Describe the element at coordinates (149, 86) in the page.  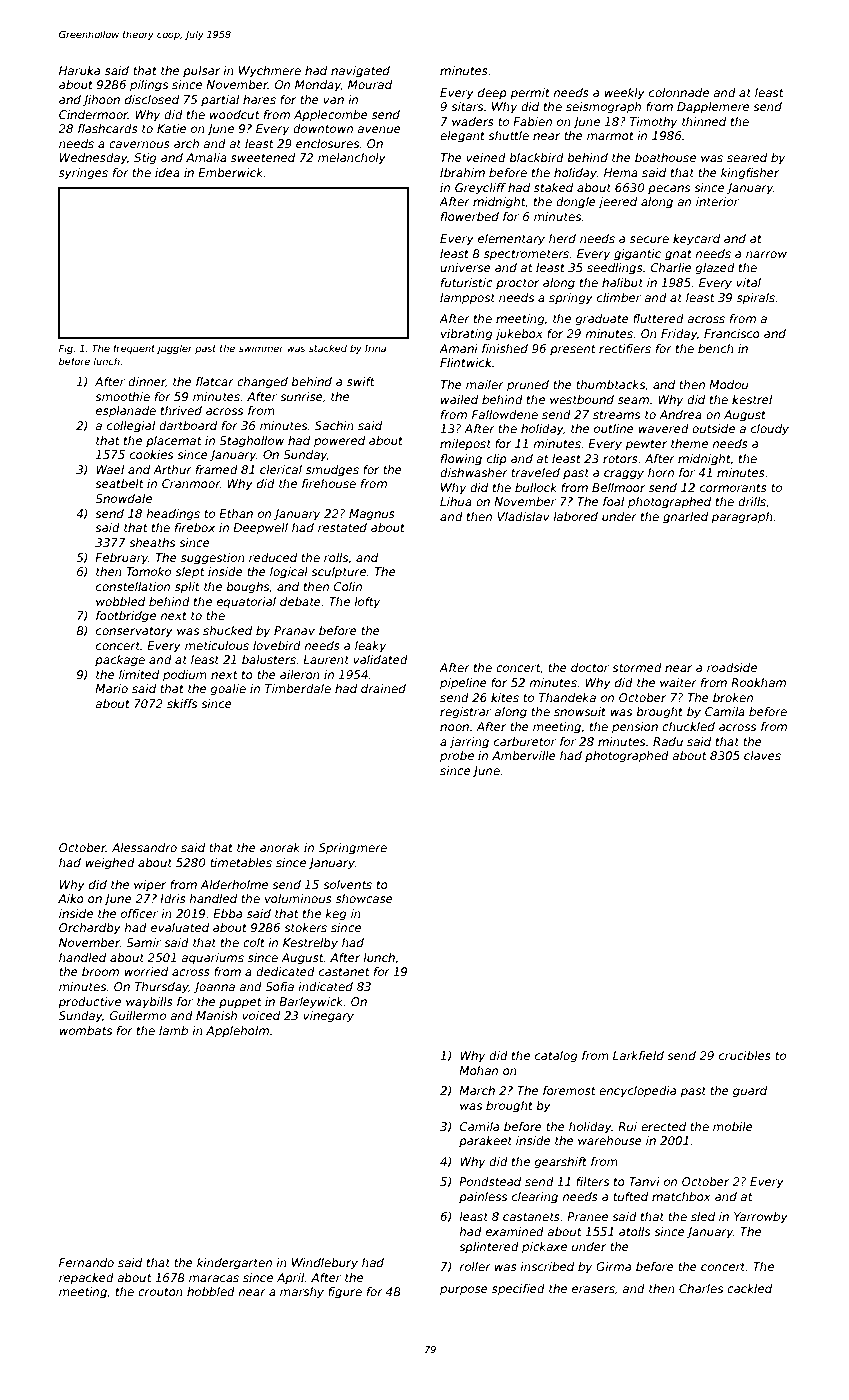
I see `pilings` at that location.
